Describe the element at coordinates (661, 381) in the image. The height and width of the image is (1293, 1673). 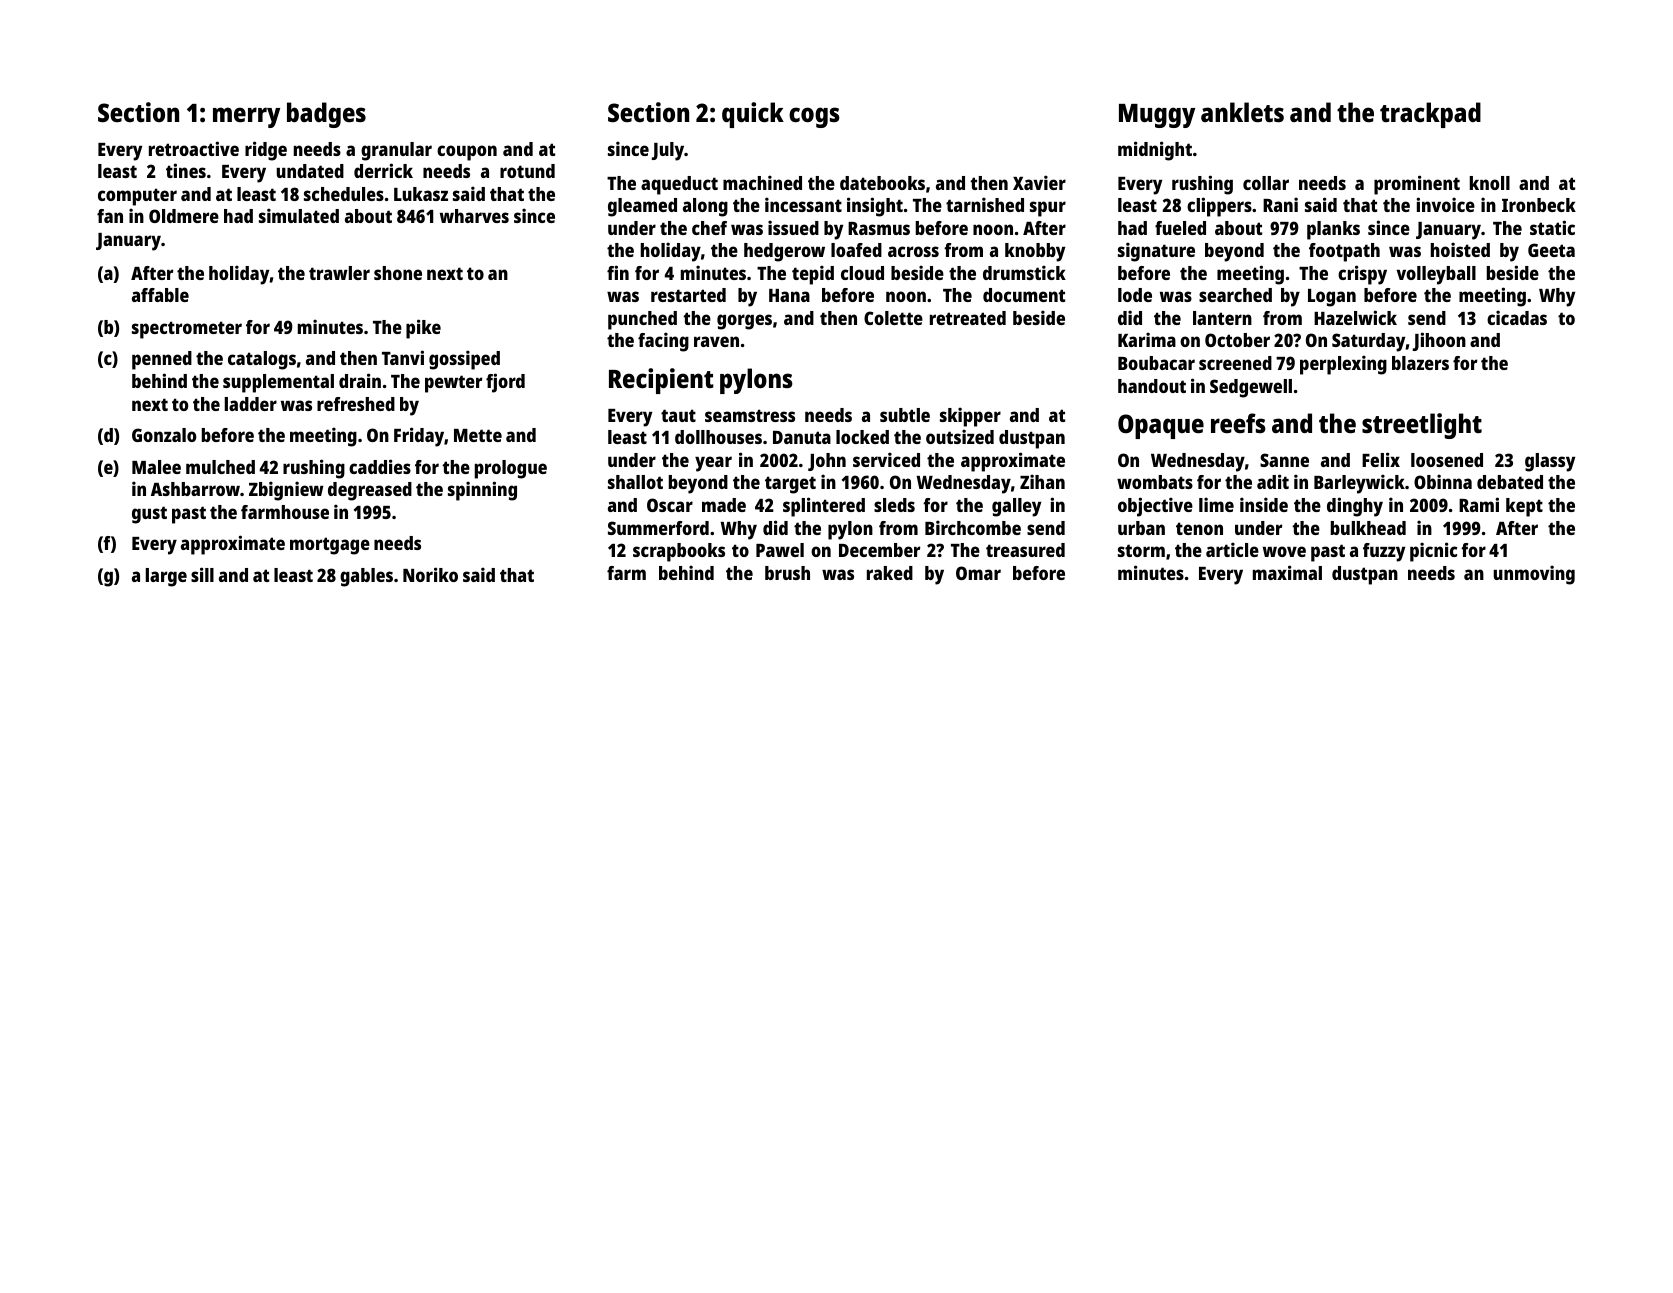
I see `Recipient` at that location.
